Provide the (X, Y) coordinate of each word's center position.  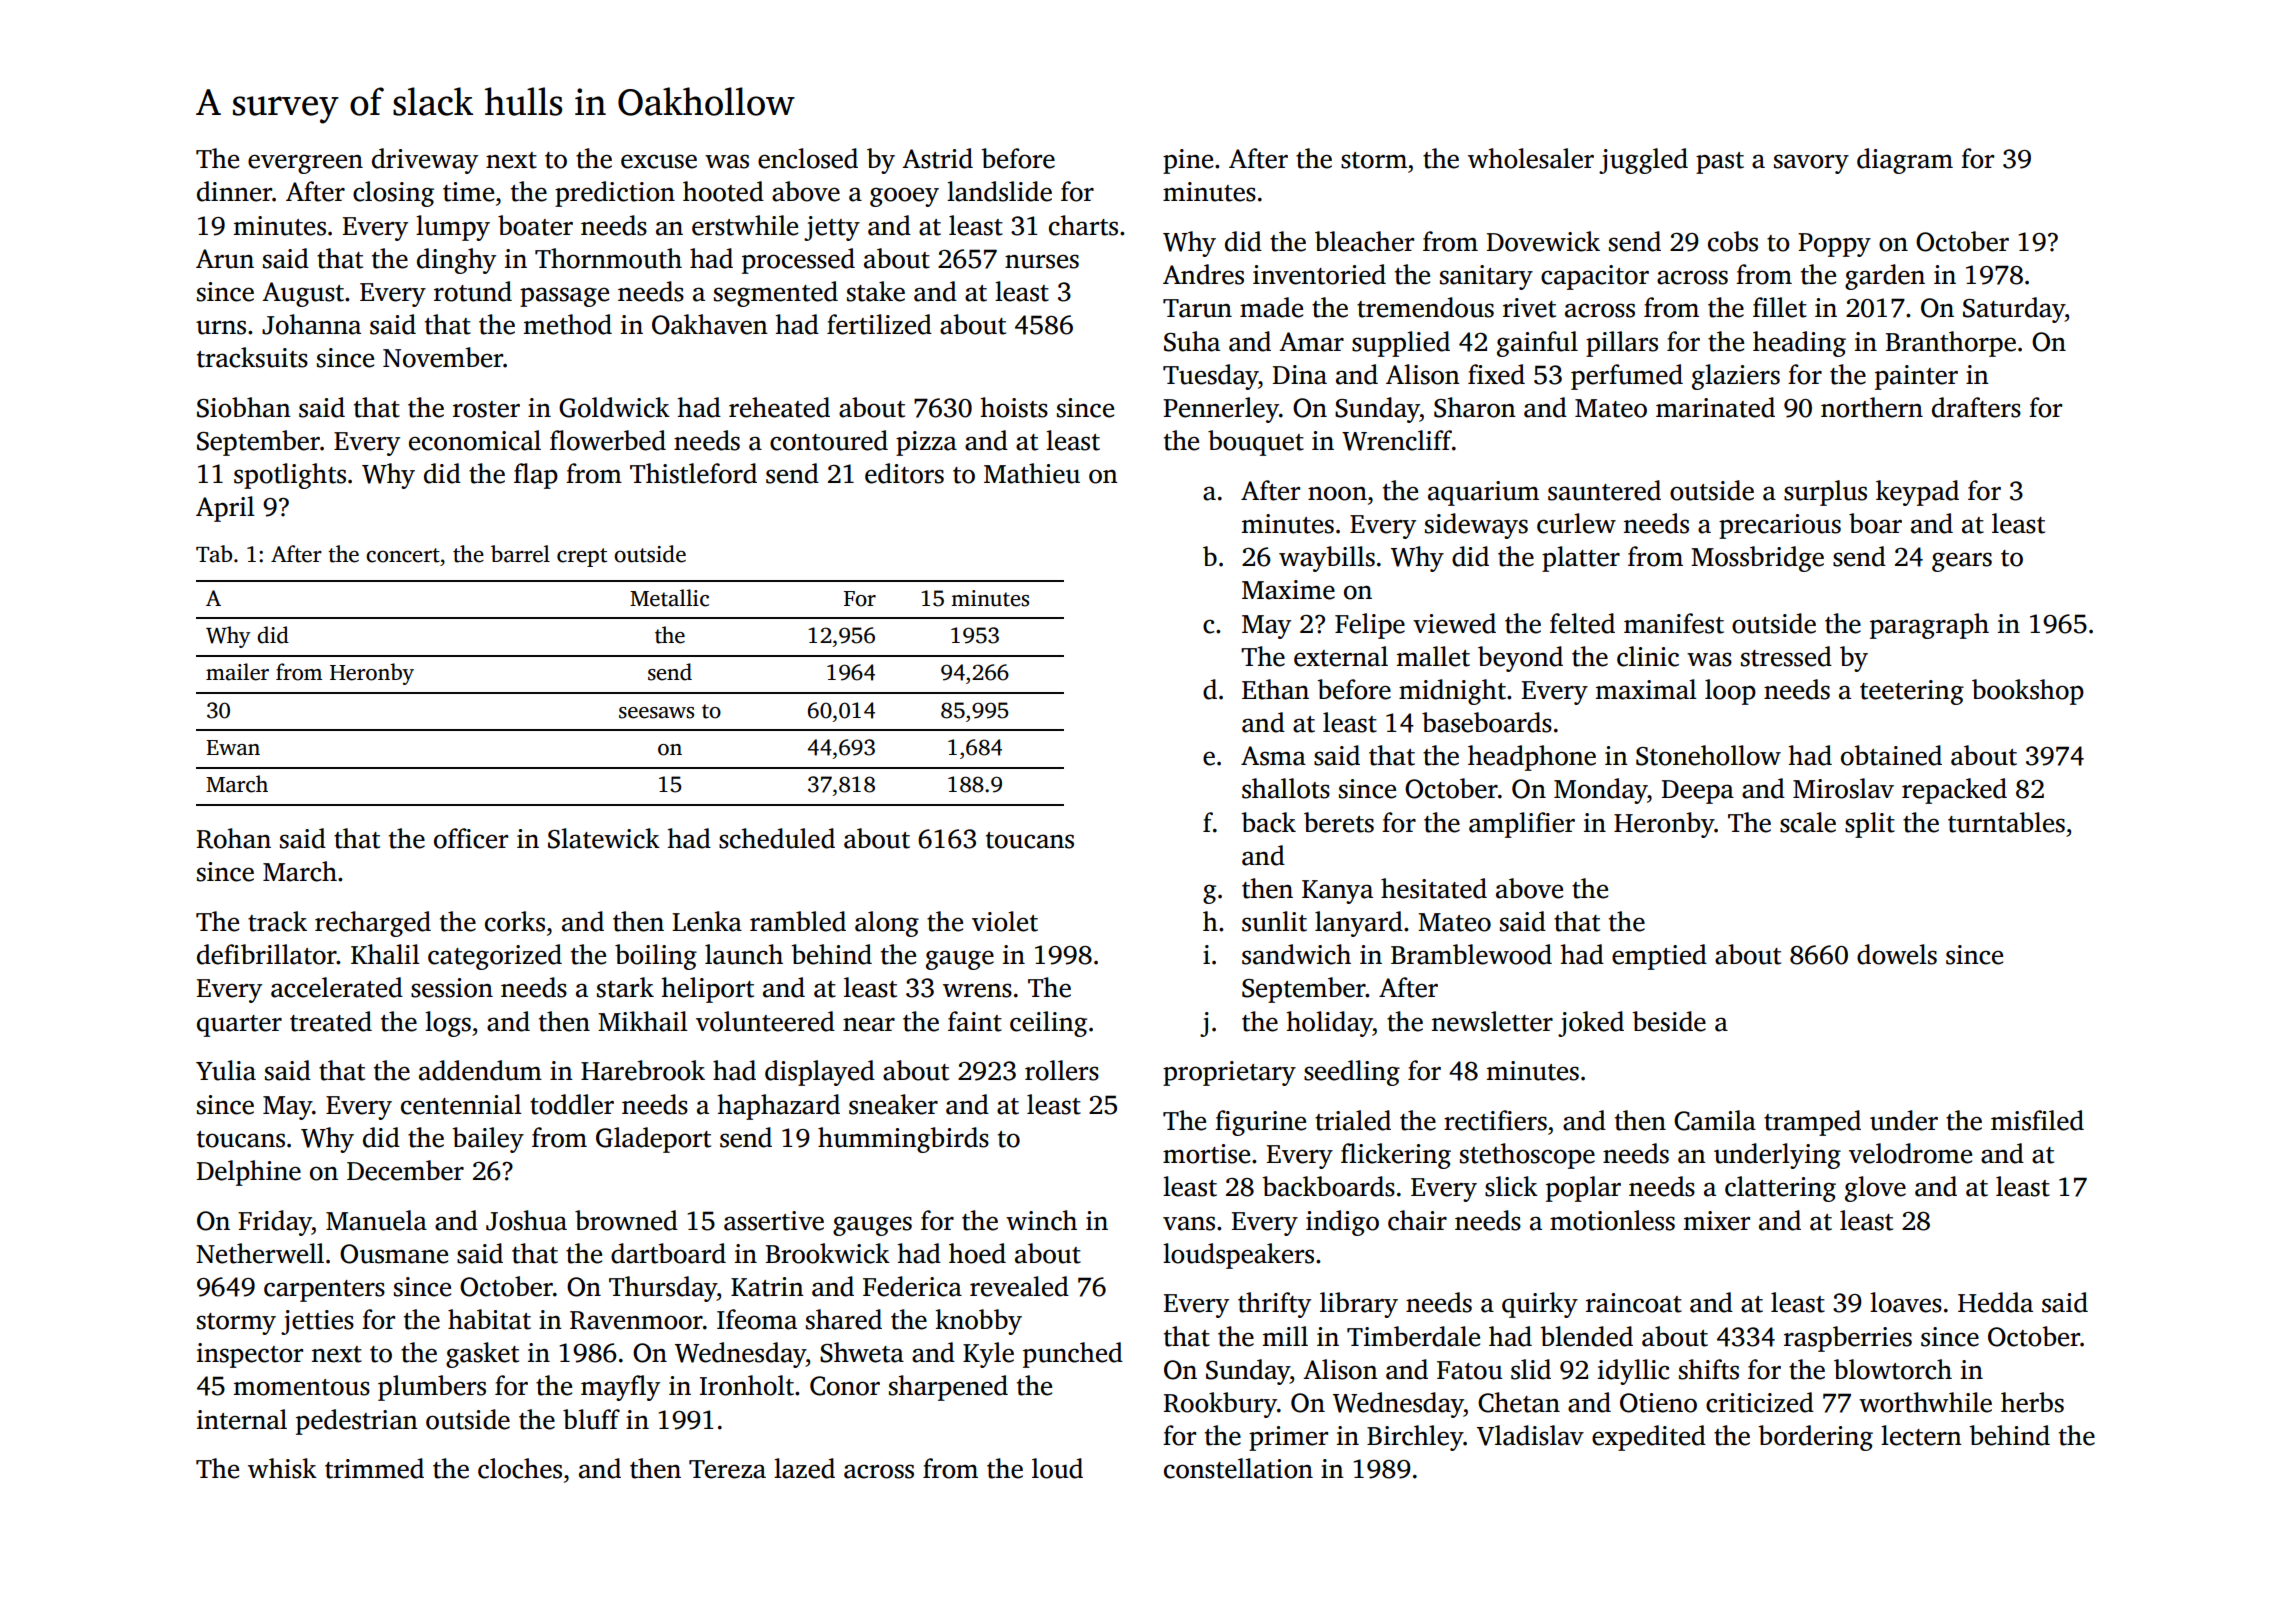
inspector (250, 1355)
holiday (1330, 1024)
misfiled (2037, 1120)
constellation (1238, 1468)
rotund (473, 291)
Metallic (669, 598)
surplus (1825, 493)
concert (403, 555)
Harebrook (643, 1070)
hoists (1014, 407)
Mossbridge (1757, 559)
